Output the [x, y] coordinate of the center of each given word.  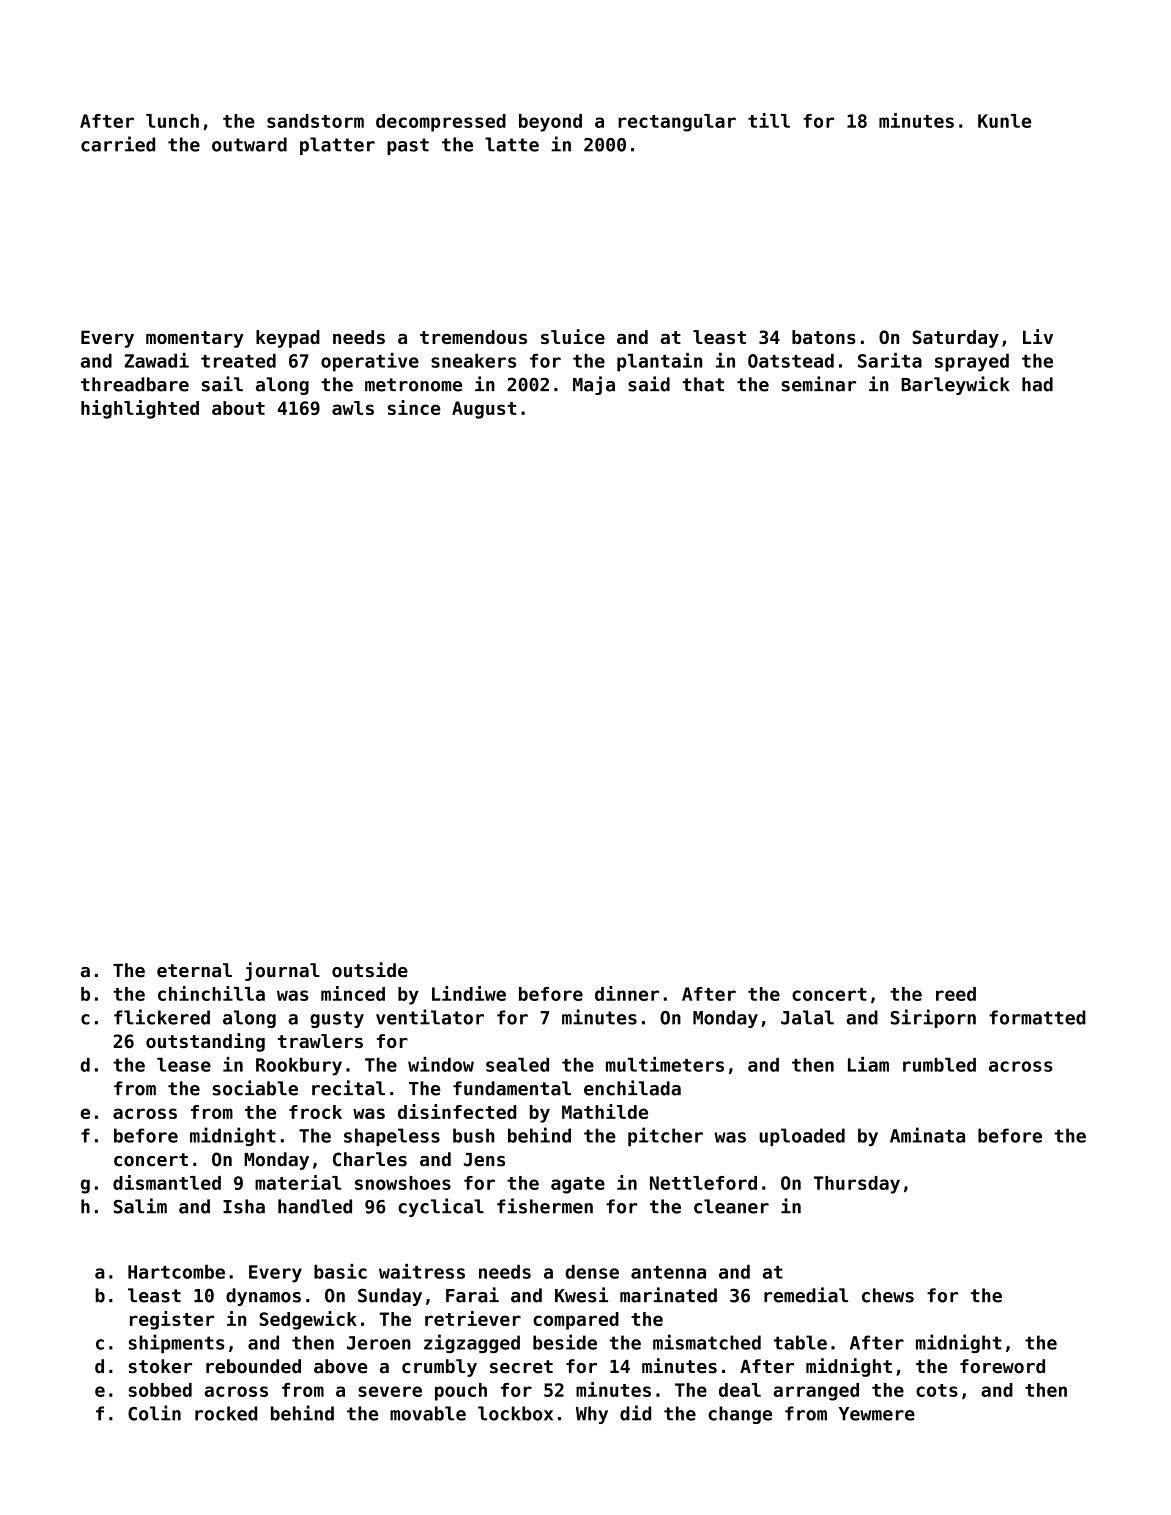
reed [956, 994]
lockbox [515, 1413]
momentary [195, 339]
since [414, 407]
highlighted [140, 409]
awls [353, 408]
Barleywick [955, 385]
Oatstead [791, 361]
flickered [162, 1017]
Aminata [927, 1135]
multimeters [665, 1064]
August [484, 410]
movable [428, 1413]
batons [824, 337]
